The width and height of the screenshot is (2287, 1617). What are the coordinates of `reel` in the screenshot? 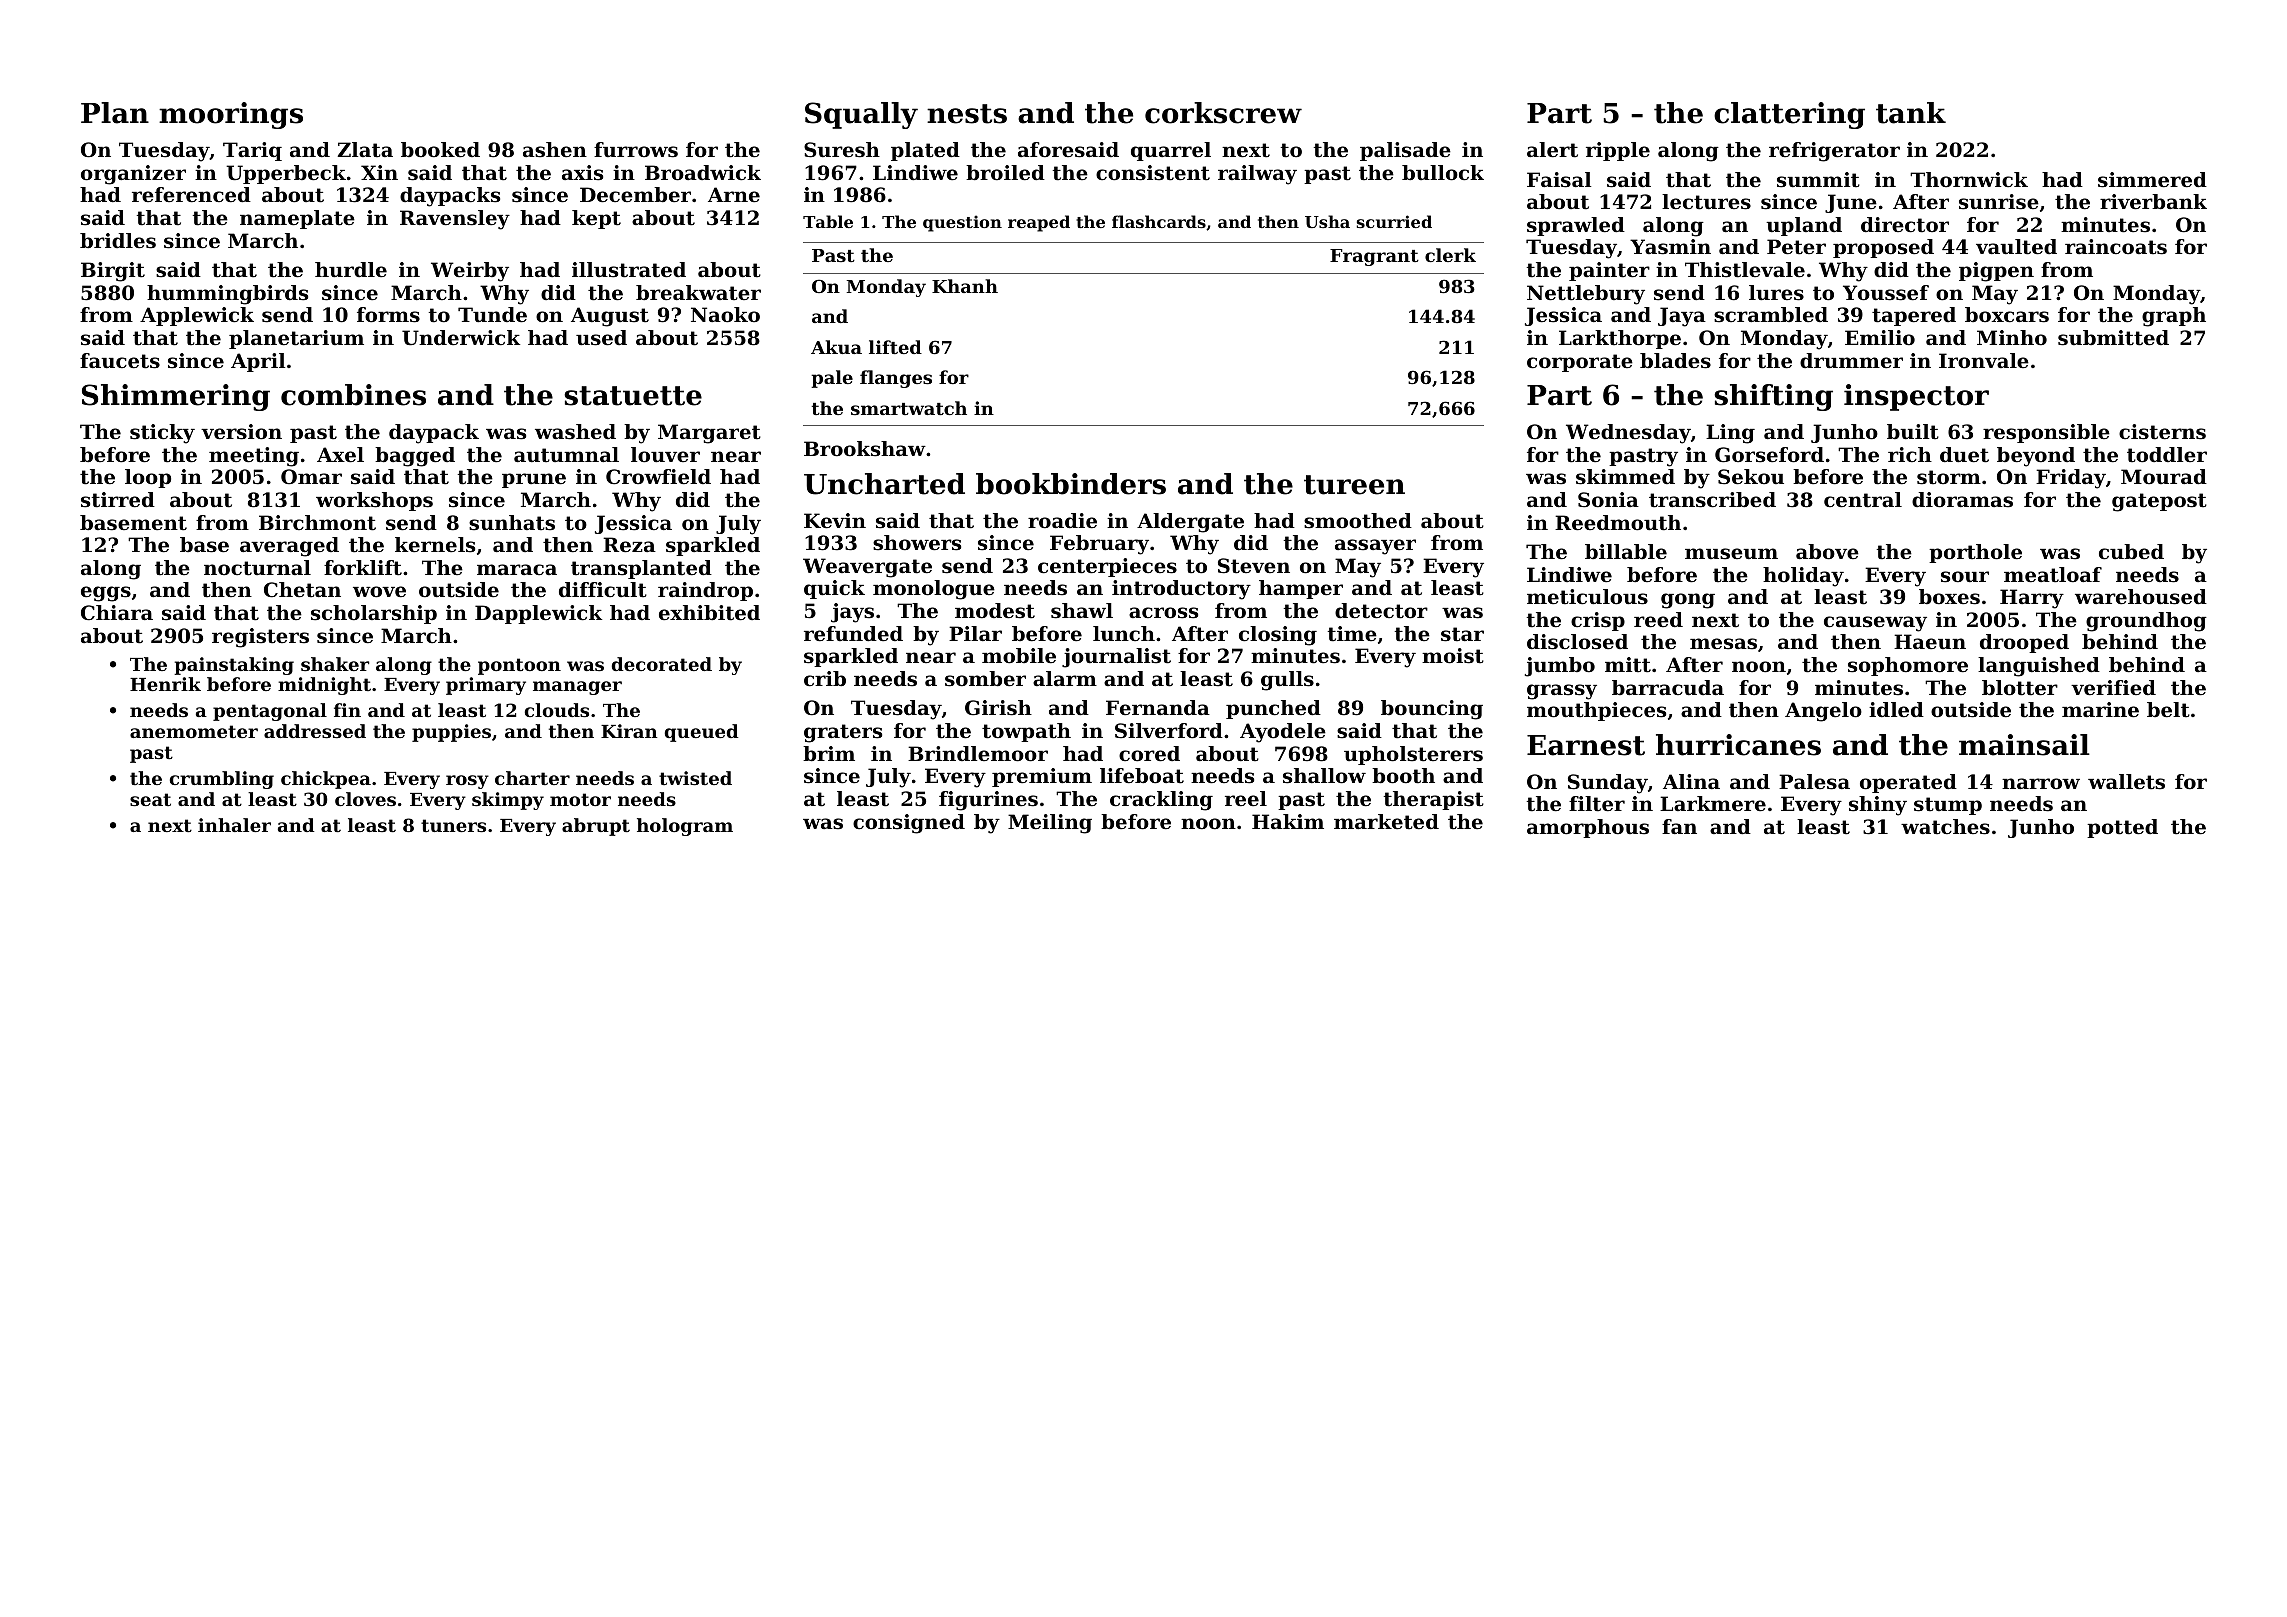 It's located at (1246, 799).
